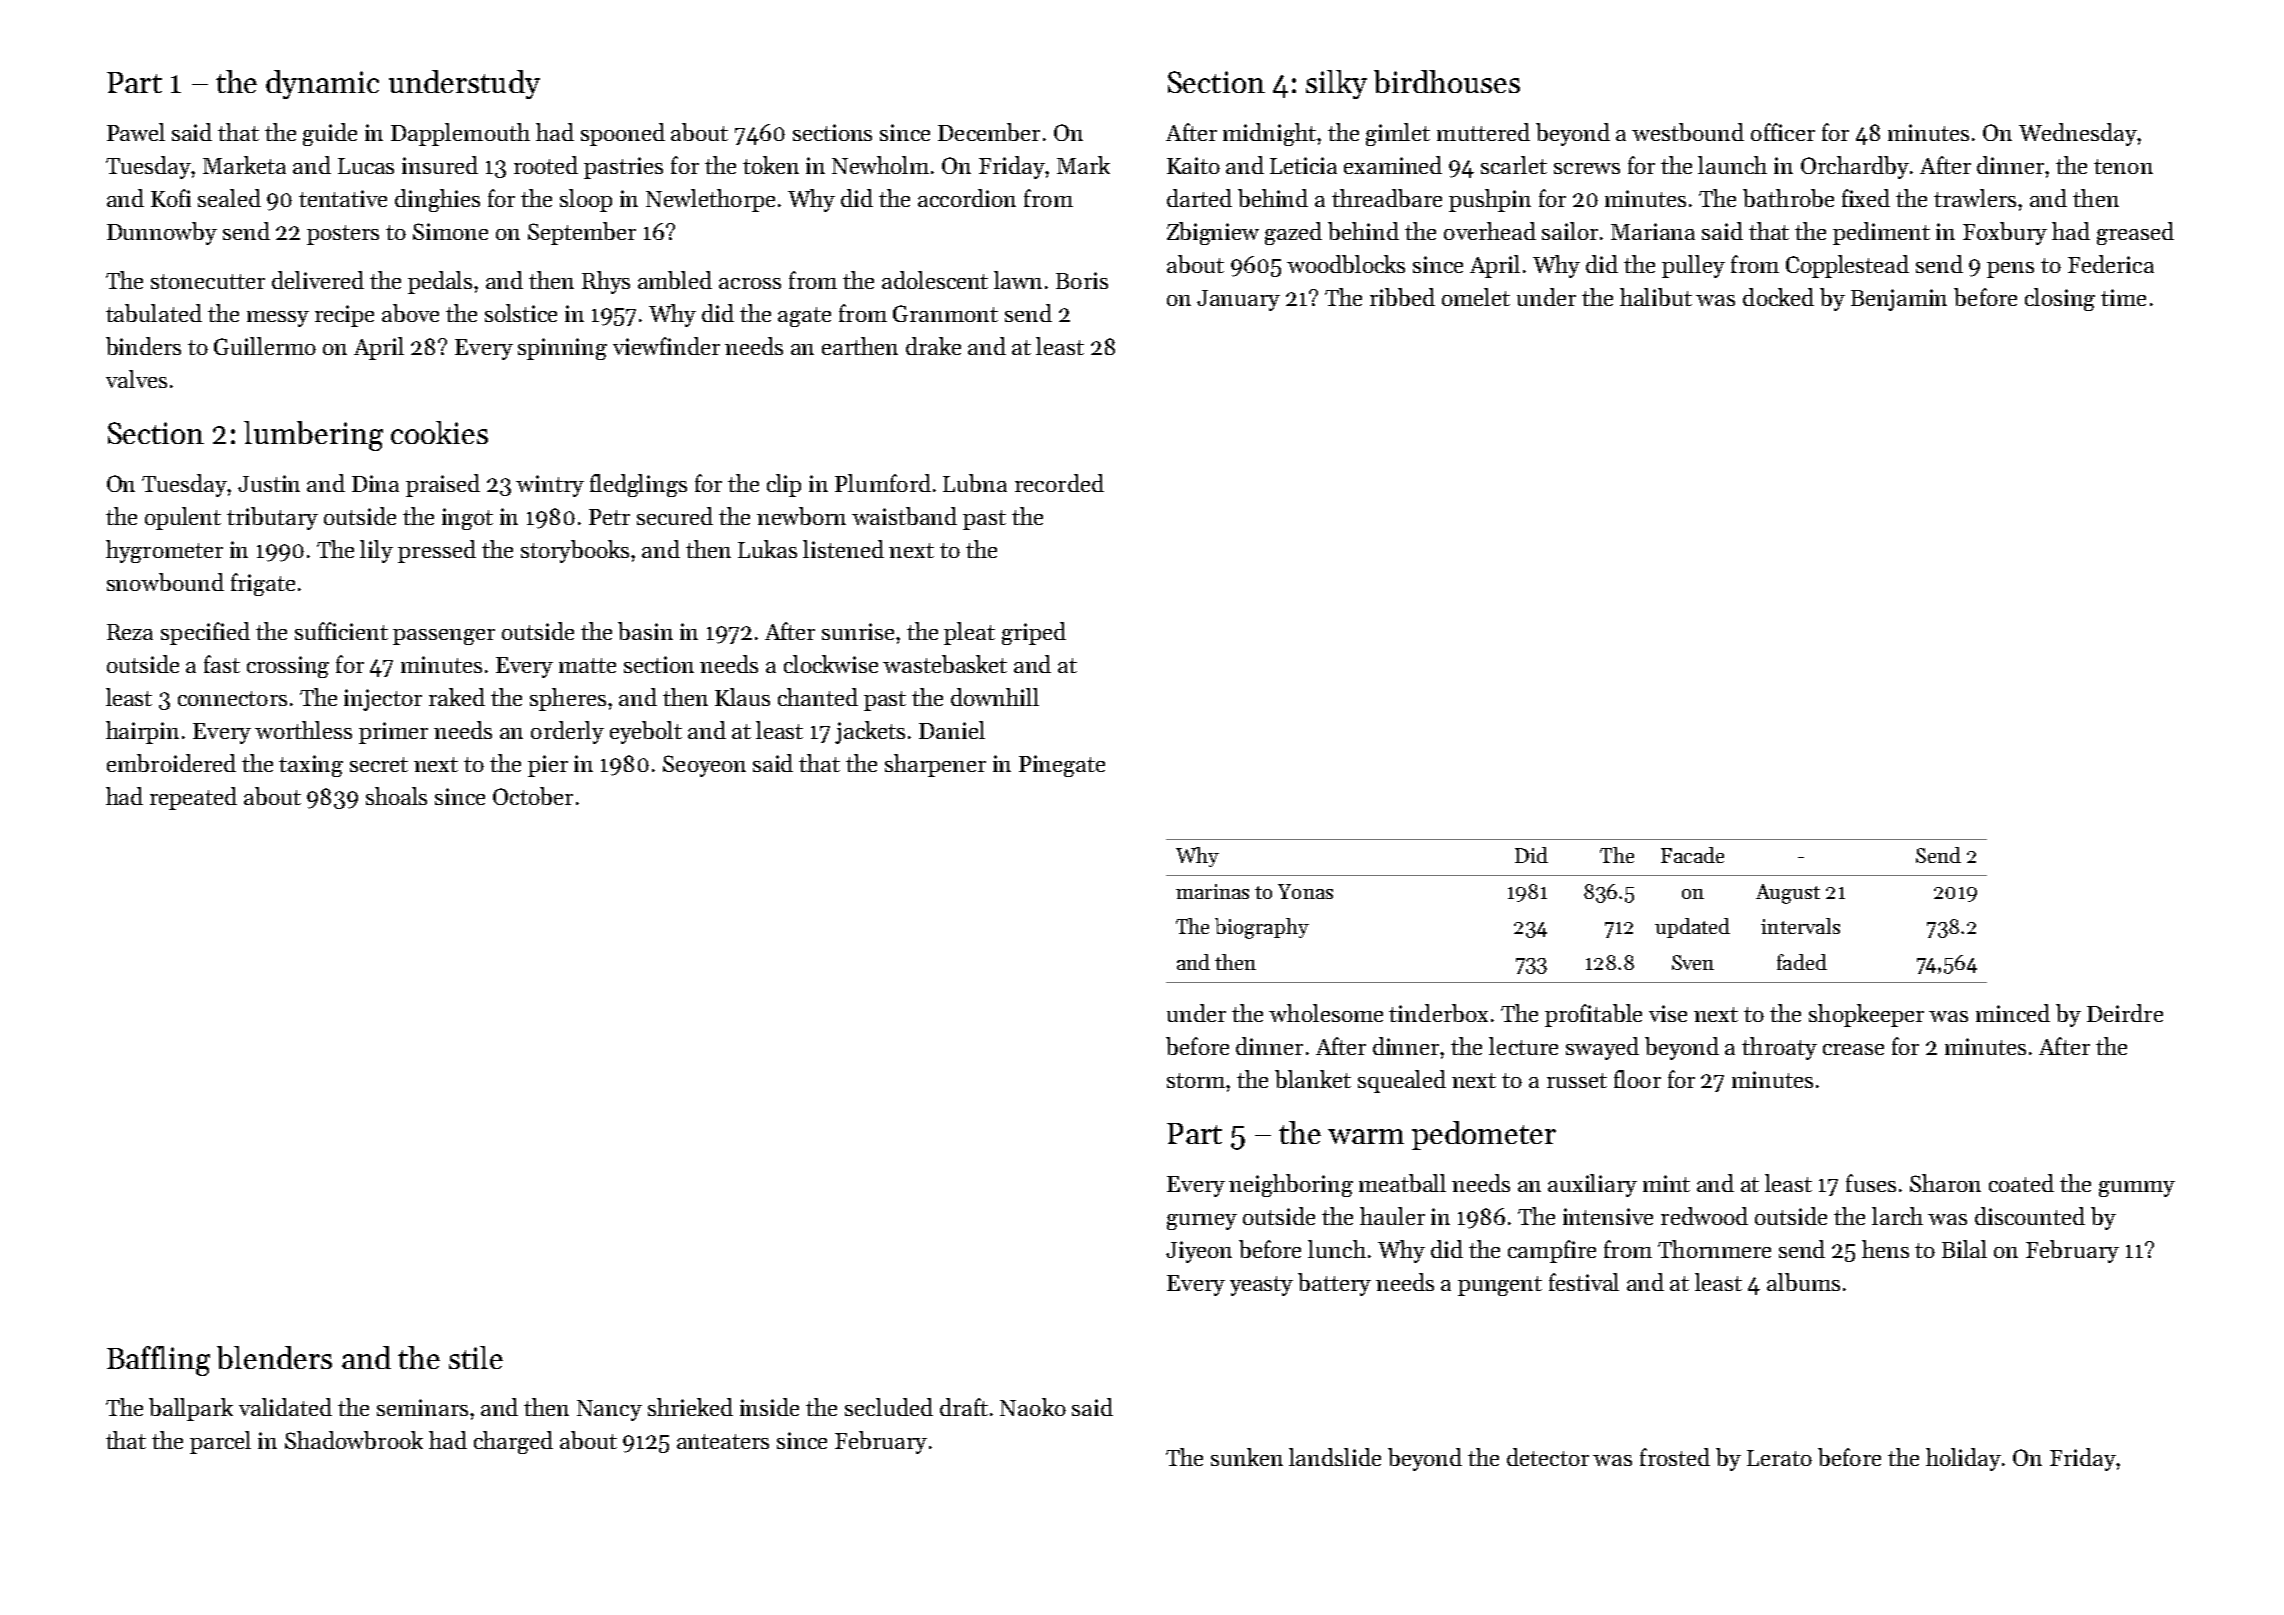 Image resolution: width=2284 pixels, height=1615 pixels. I want to click on spooned, so click(623, 134).
